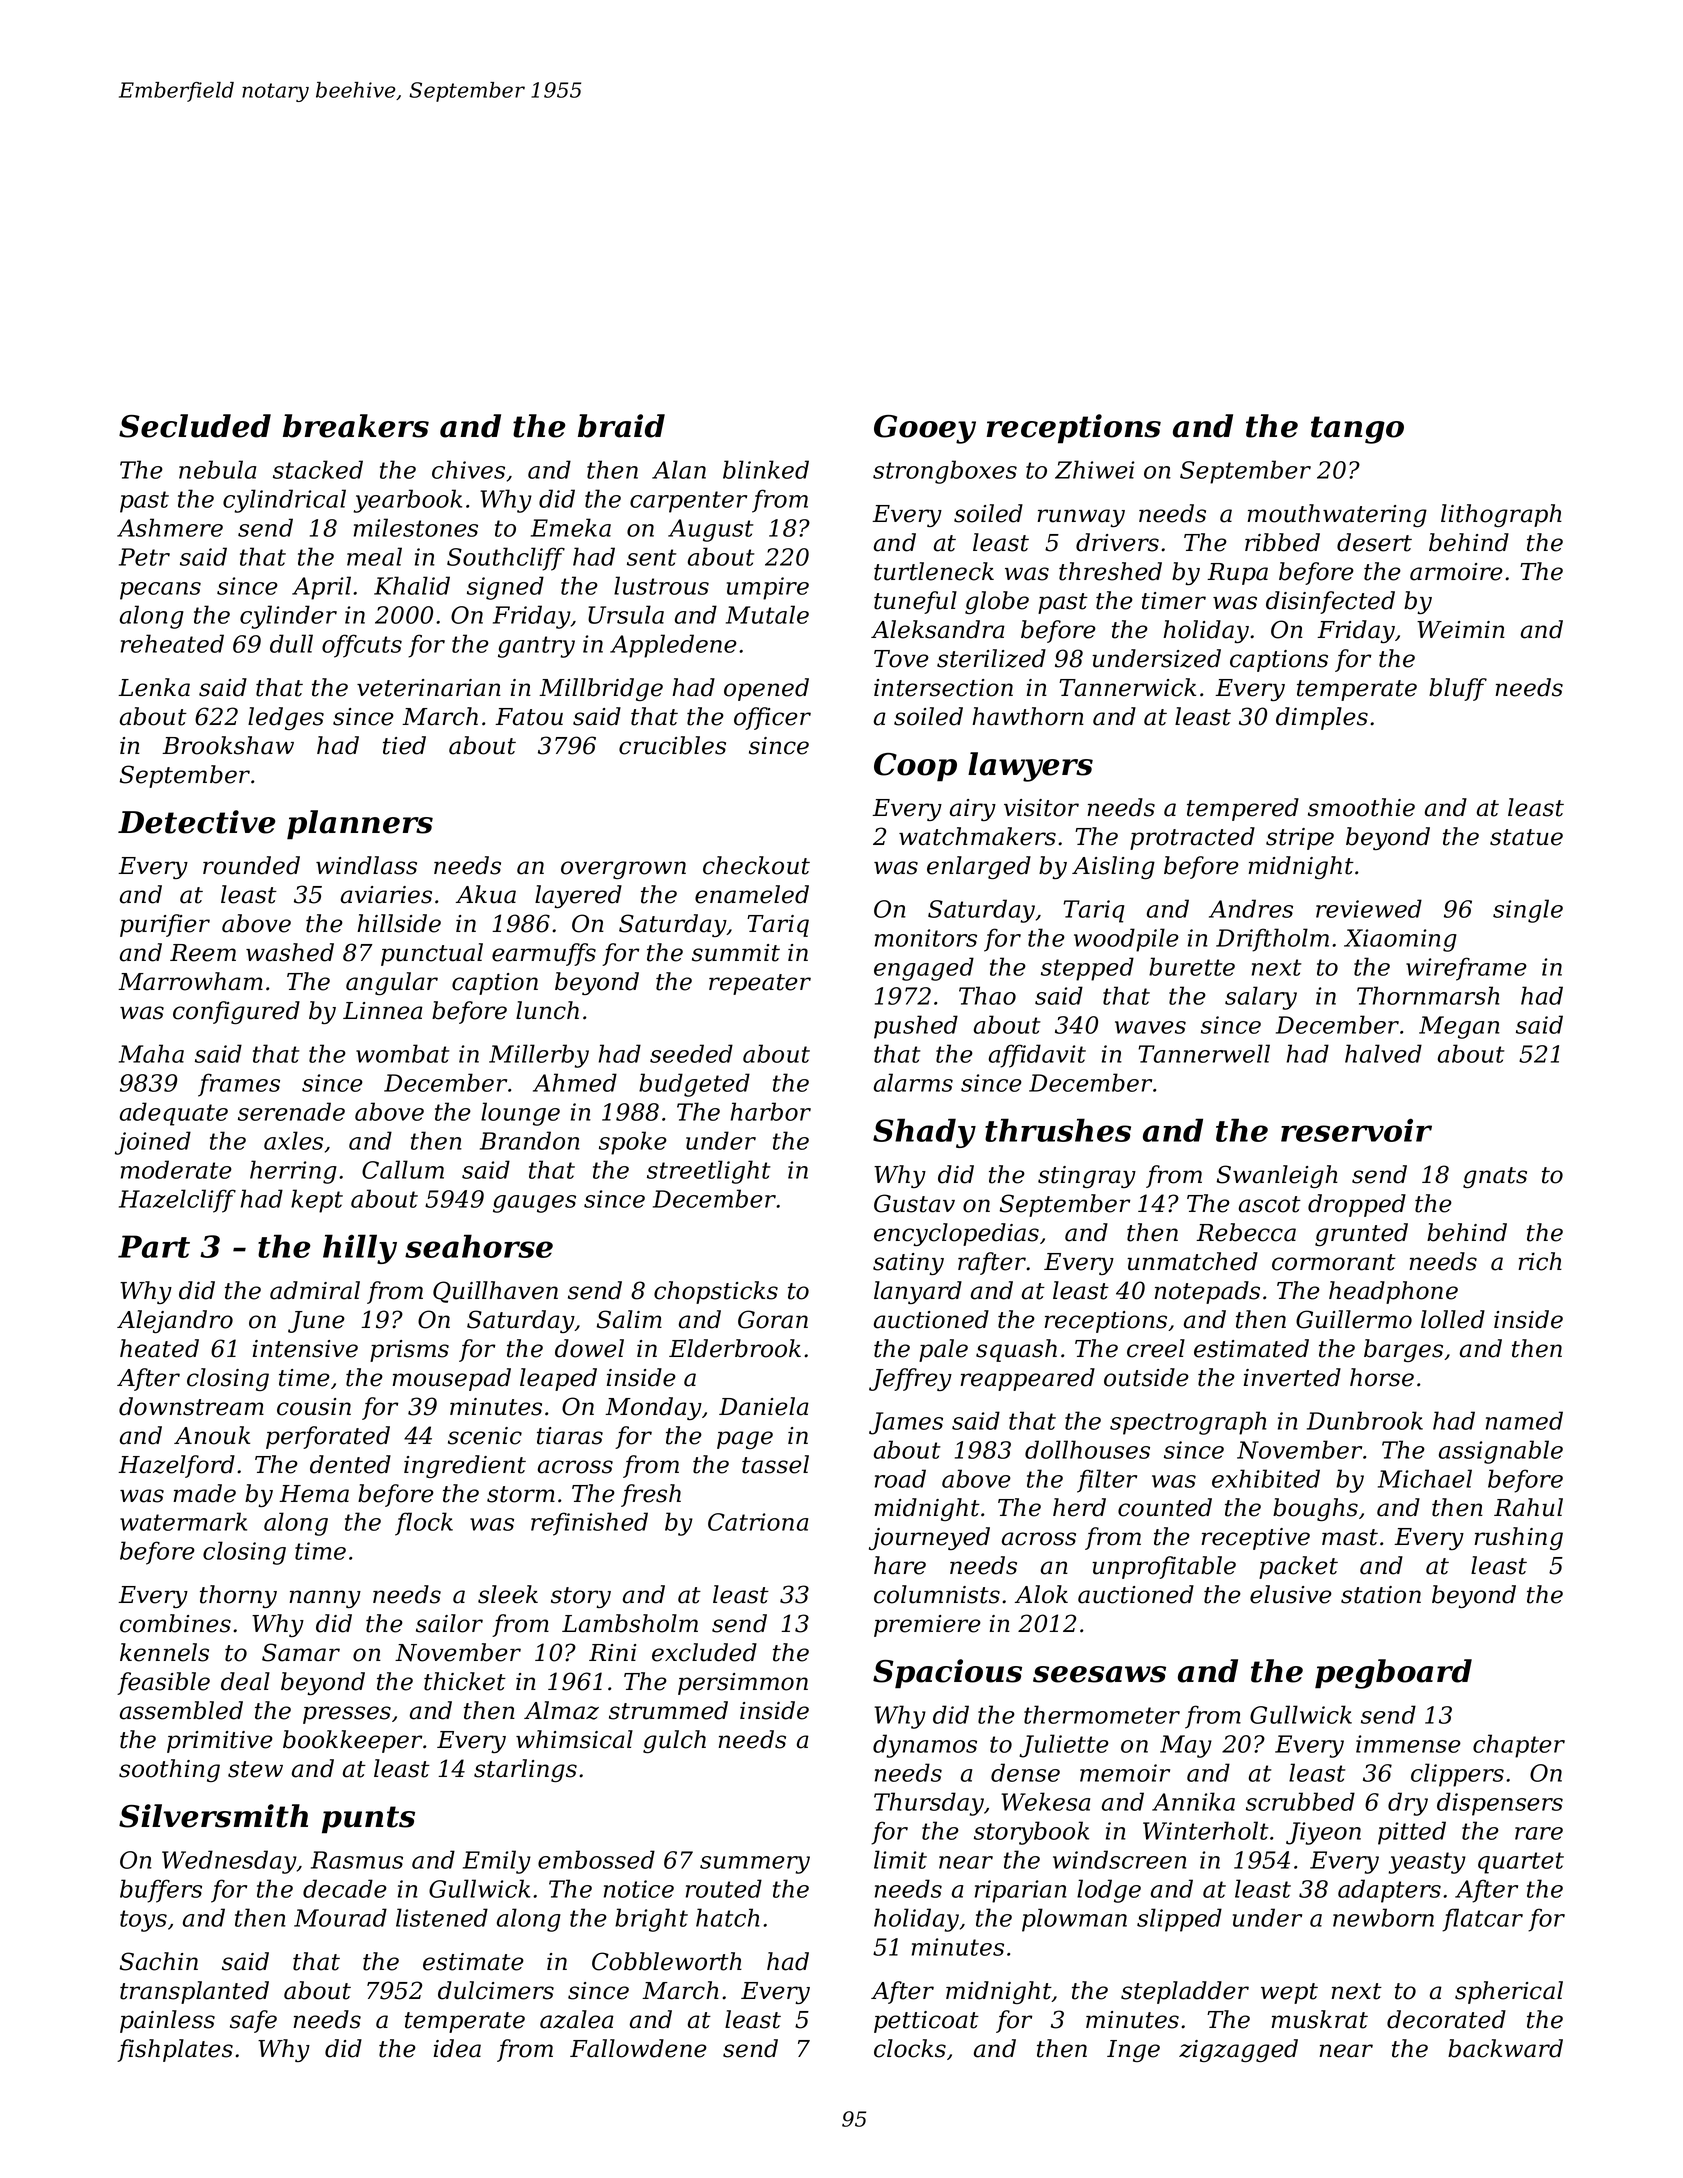 The image size is (1683, 2178). Describe the element at coordinates (956, 1234) in the screenshot. I see `encyclopedias` at that location.
